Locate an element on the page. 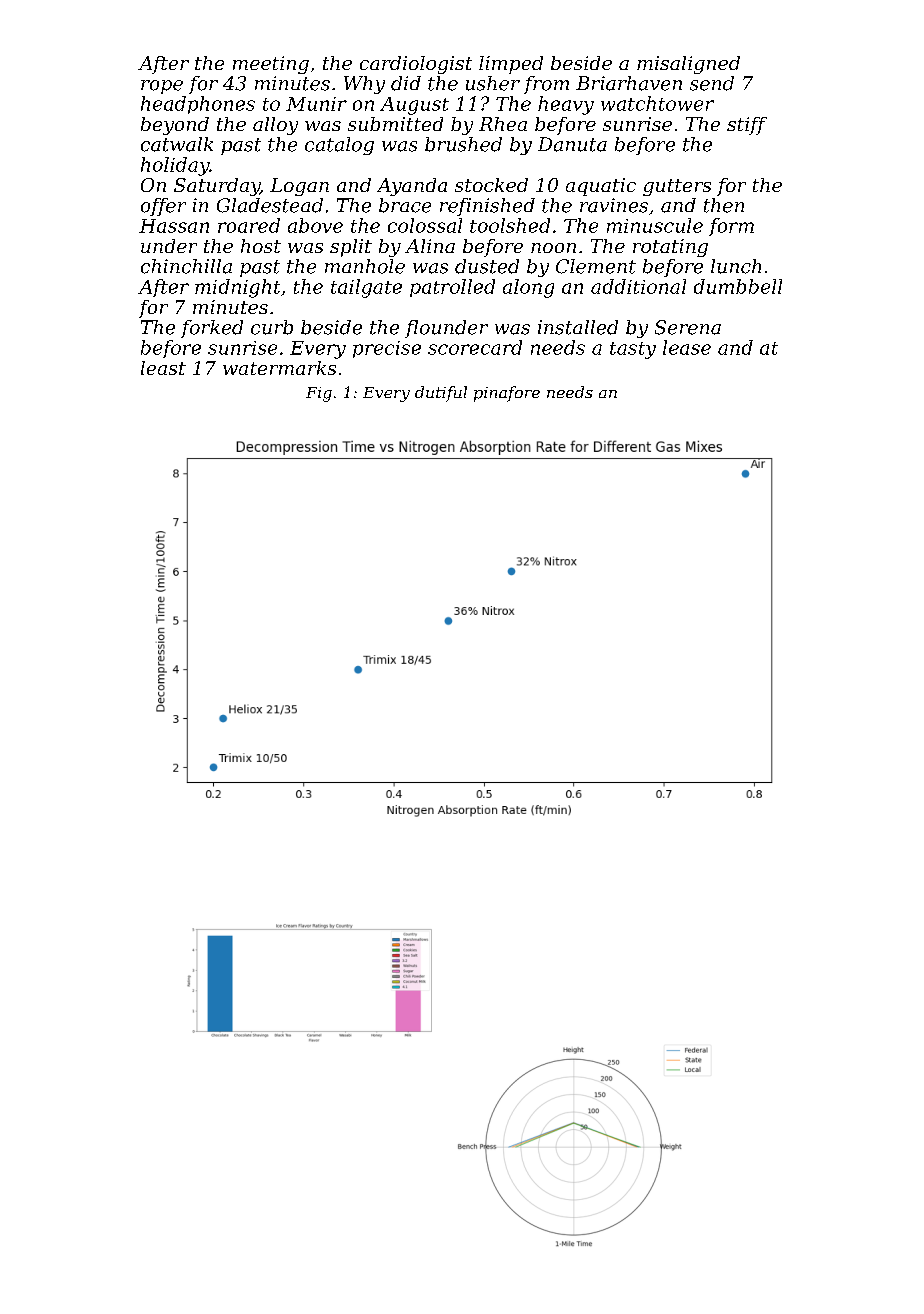 The height and width of the document is (1314, 924). Gladestead is located at coordinates (270, 205).
